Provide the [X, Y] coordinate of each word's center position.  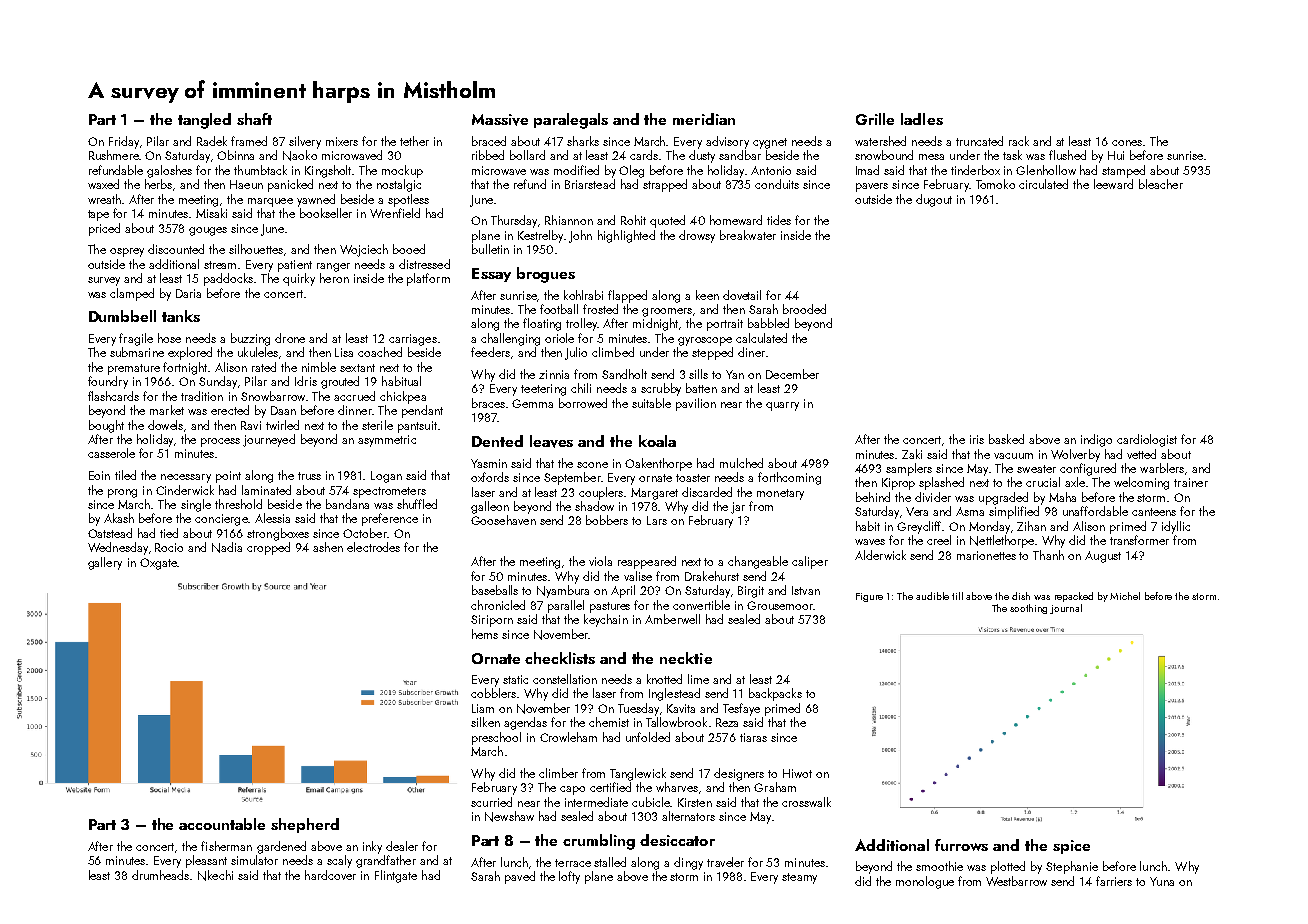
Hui [1116, 155]
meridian [704, 119]
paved [520, 877]
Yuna [1162, 881]
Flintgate [396, 876]
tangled [204, 121]
